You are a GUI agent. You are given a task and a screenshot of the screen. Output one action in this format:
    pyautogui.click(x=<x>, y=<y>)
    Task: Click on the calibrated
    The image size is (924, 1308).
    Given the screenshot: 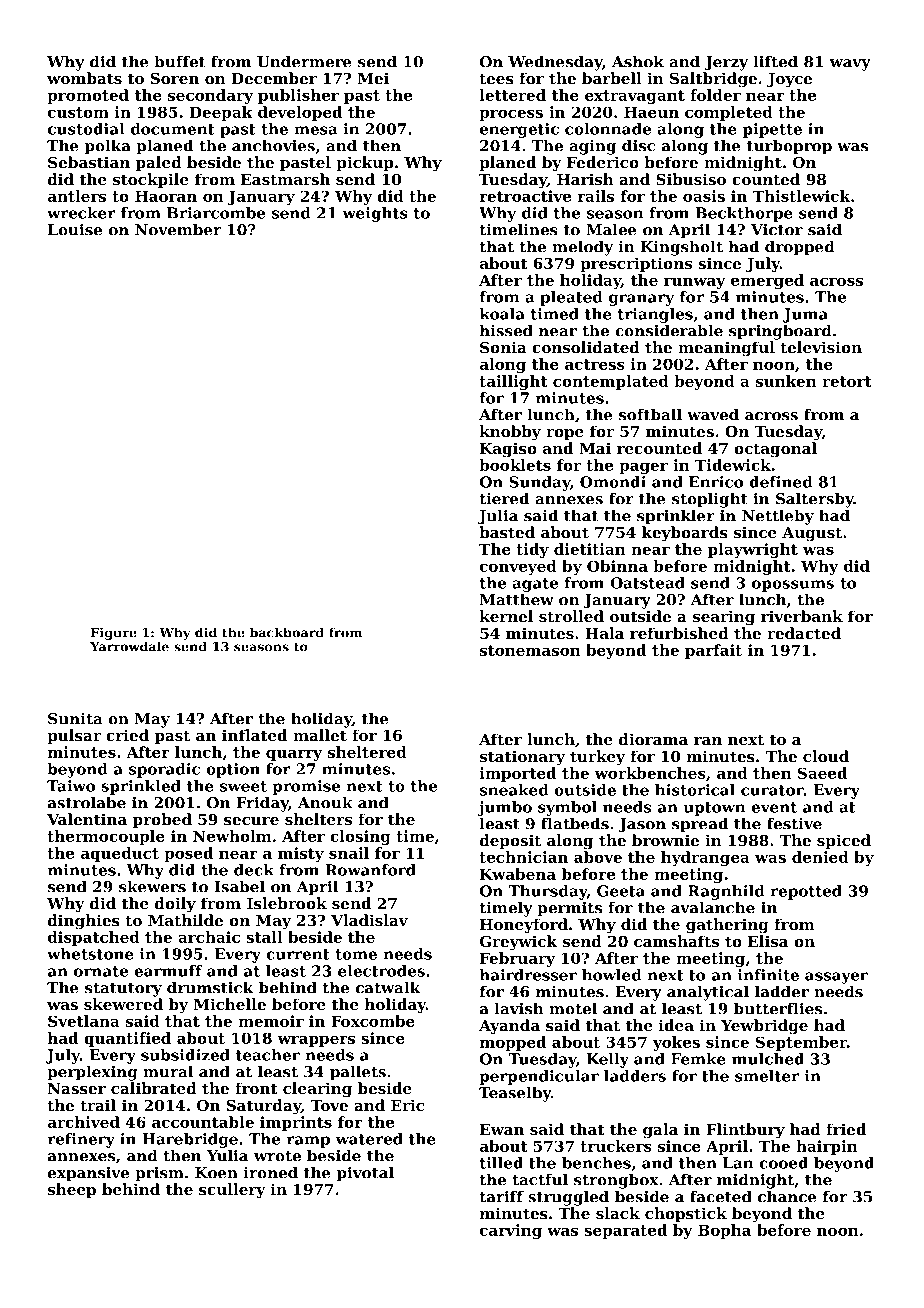 What is the action you would take?
    pyautogui.click(x=154, y=1088)
